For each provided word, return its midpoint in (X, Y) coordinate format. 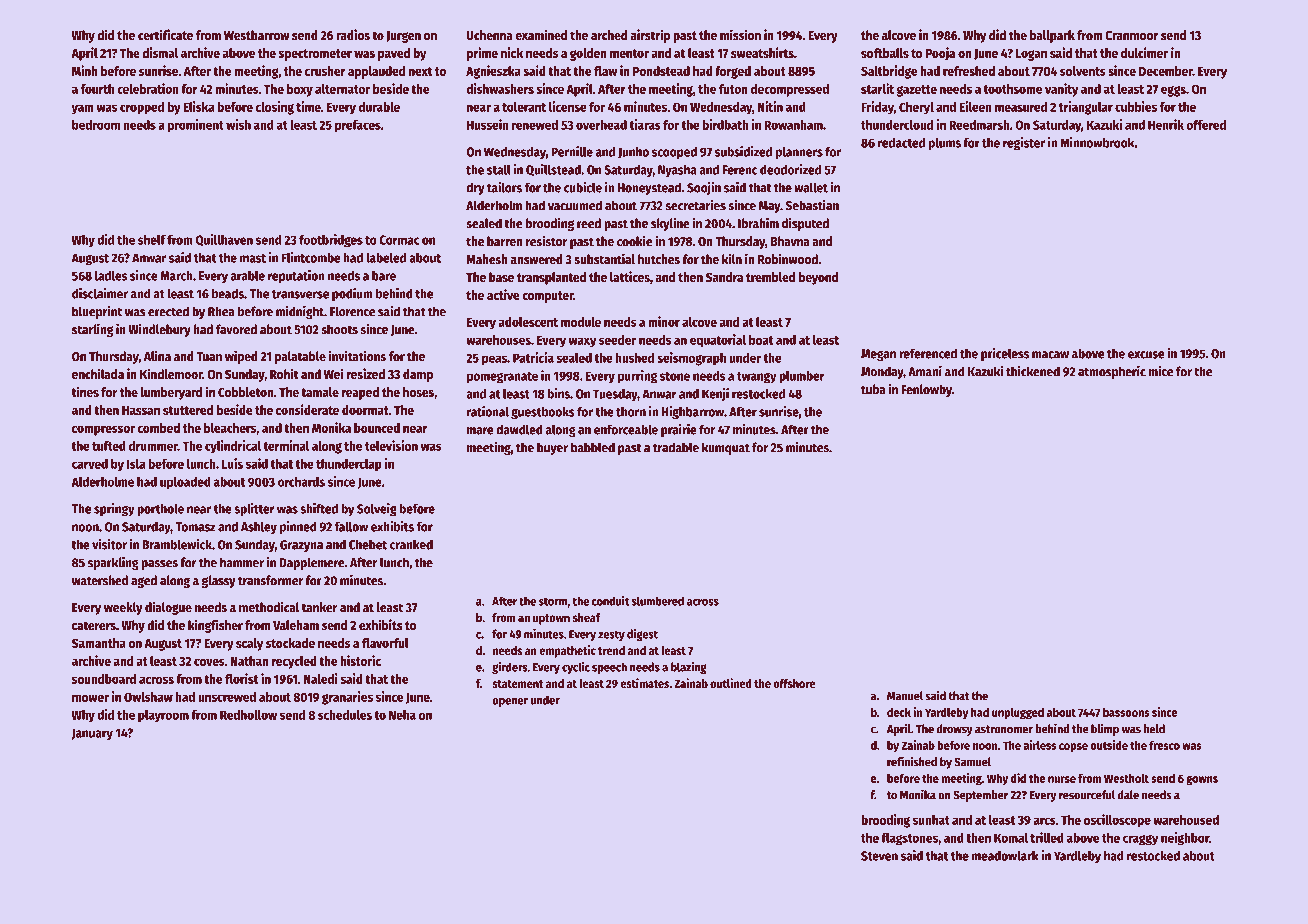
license (568, 106)
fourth (97, 89)
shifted (319, 508)
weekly (123, 608)
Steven (879, 856)
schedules (345, 715)
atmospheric (1112, 372)
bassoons (1126, 712)
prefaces (358, 126)
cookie (635, 241)
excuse (1146, 355)
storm (553, 601)
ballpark (1052, 36)
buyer (552, 448)
